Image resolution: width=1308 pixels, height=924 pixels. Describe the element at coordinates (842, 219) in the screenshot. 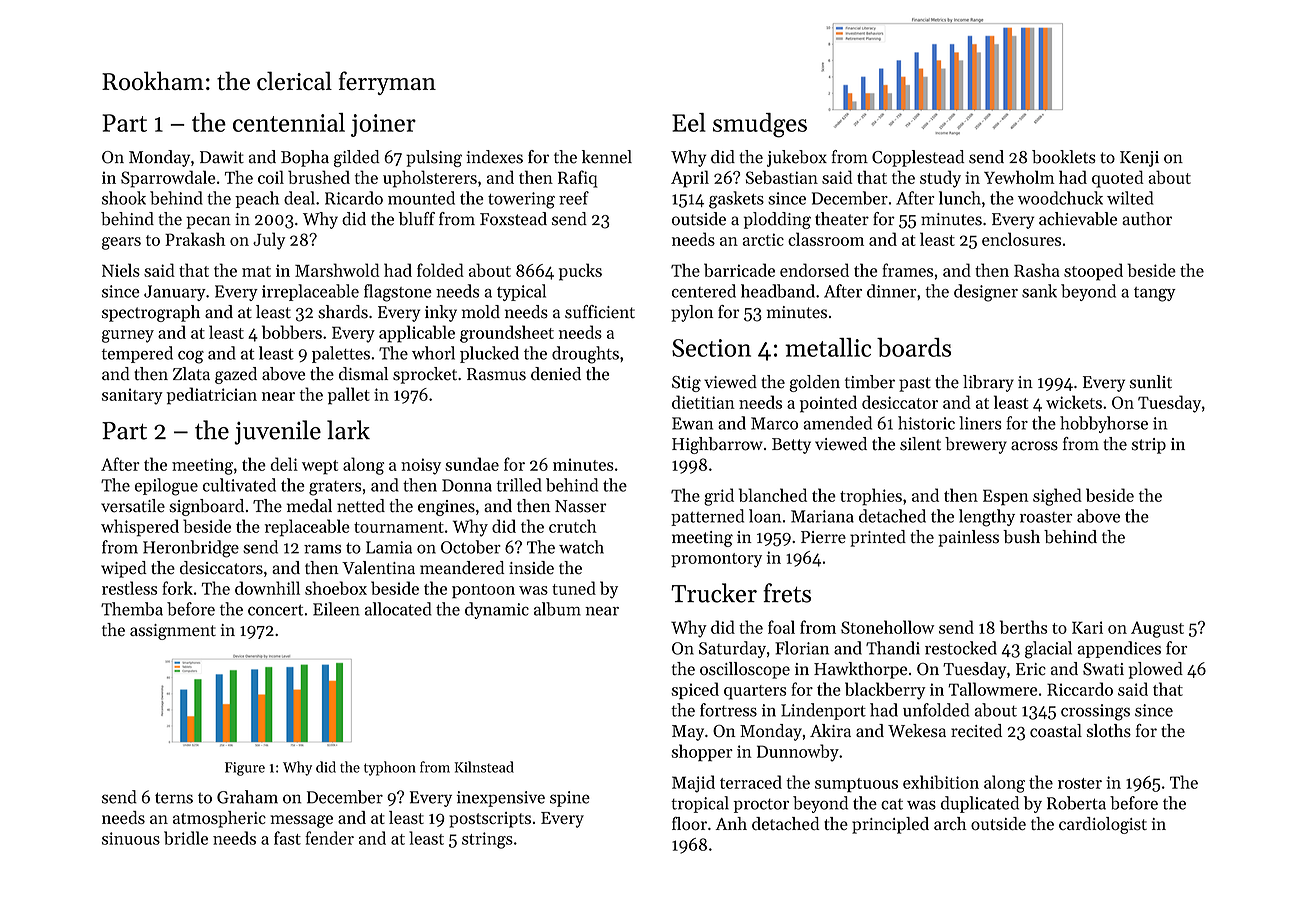

I see `theater` at that location.
